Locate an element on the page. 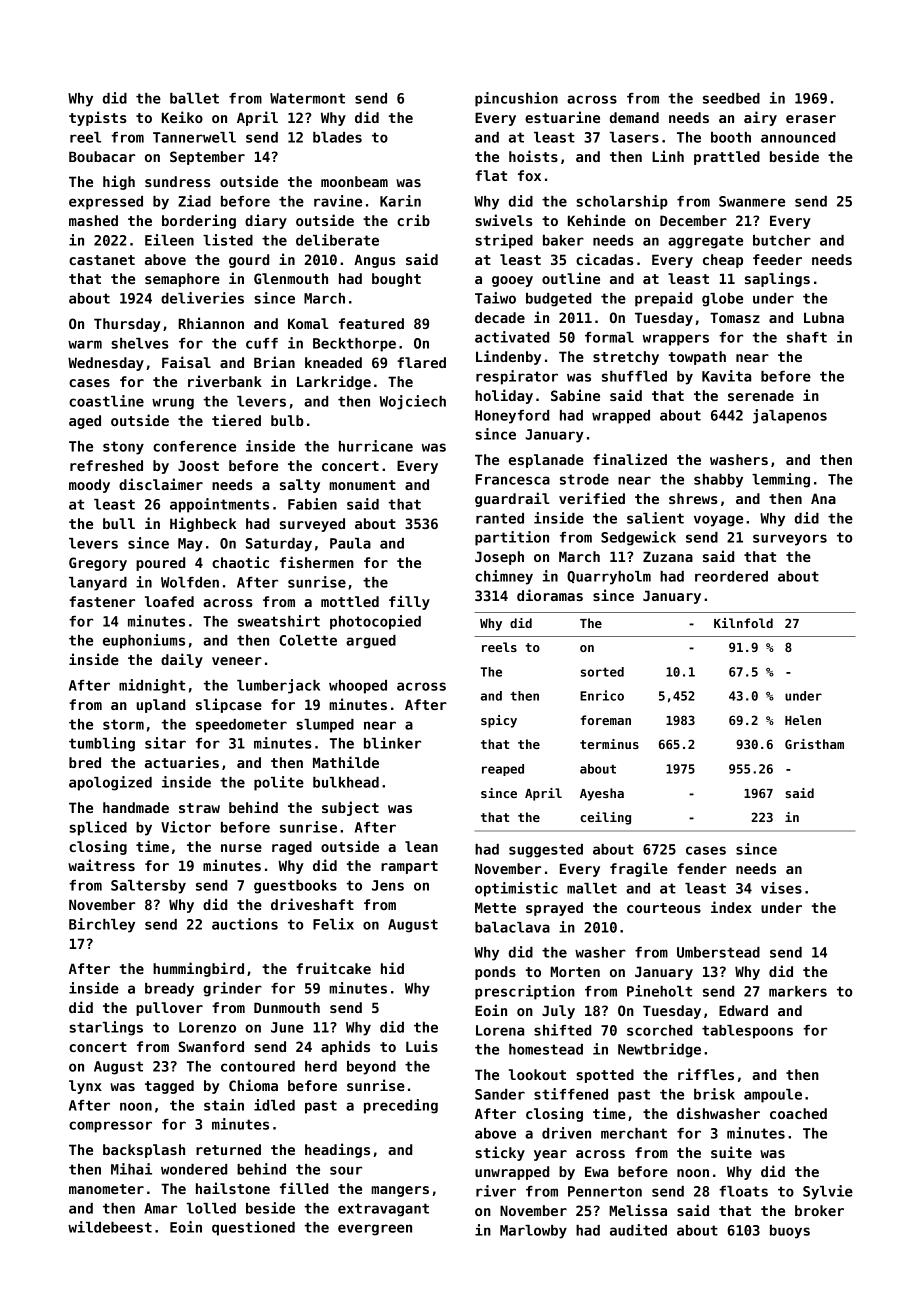 This document has width=924, height=1308. Francesca is located at coordinates (512, 479).
